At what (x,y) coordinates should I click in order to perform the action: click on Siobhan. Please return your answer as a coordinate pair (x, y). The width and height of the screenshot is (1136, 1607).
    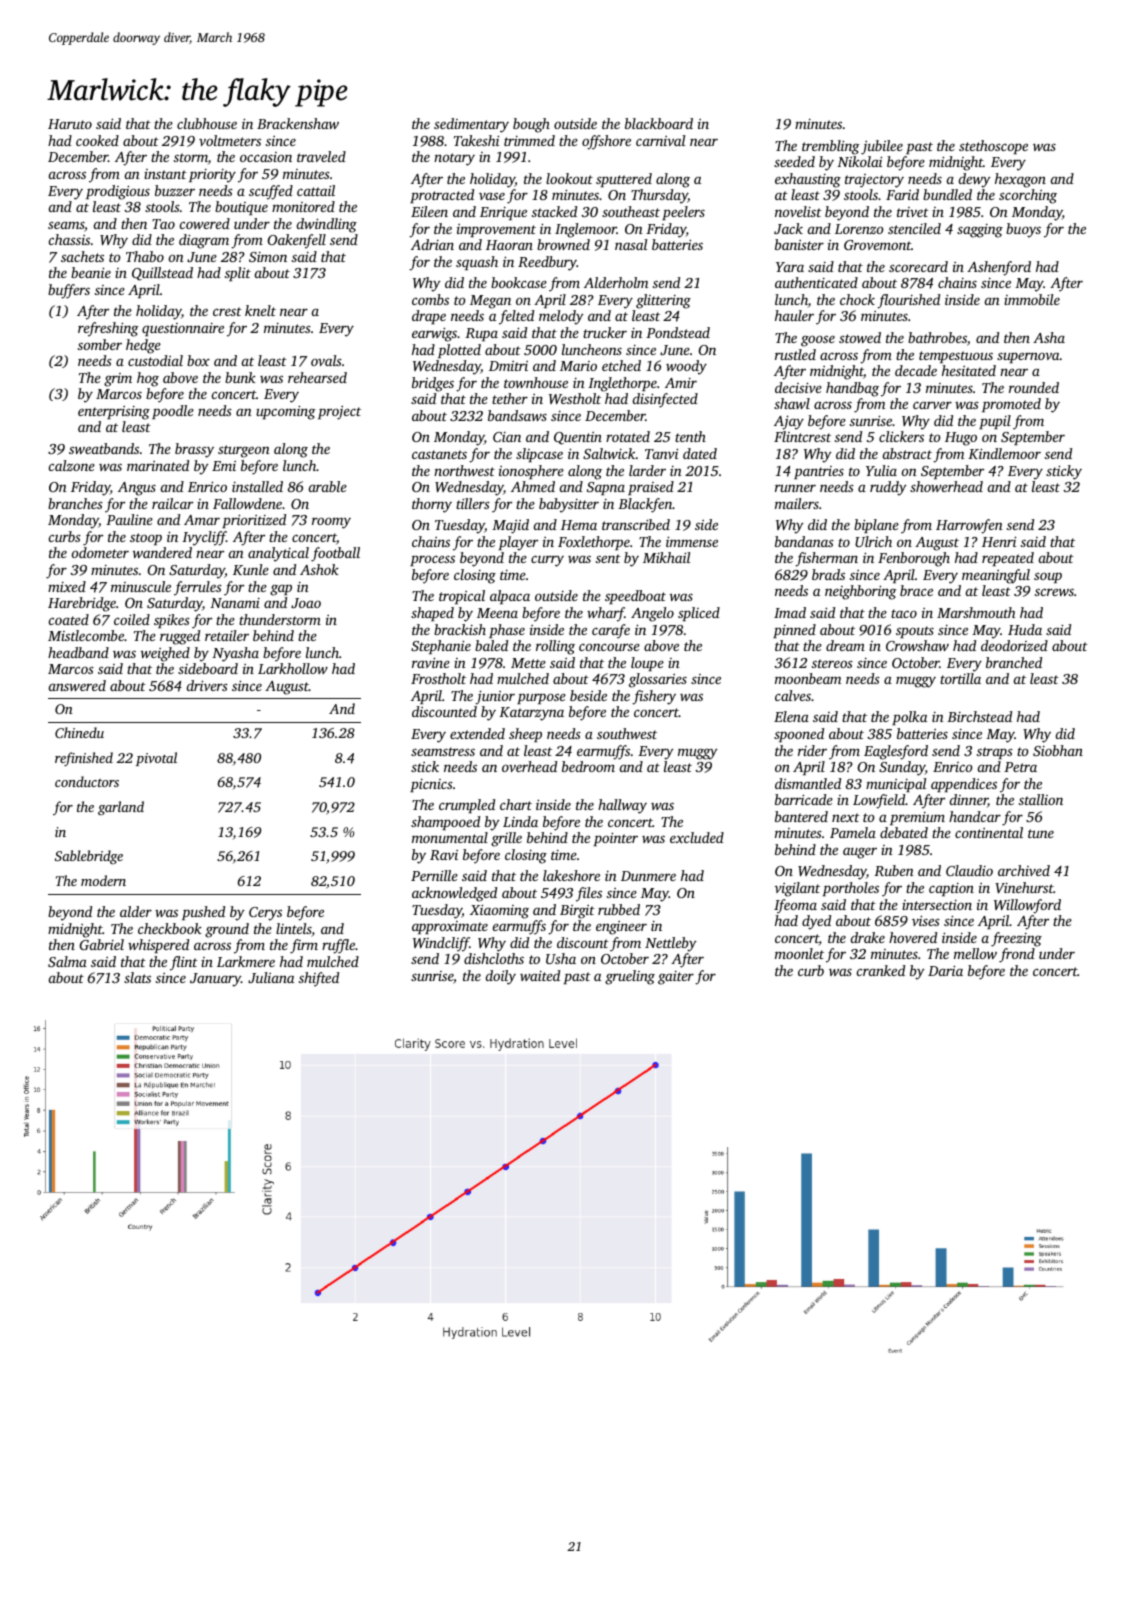
    Looking at the image, I should click on (1058, 750).
